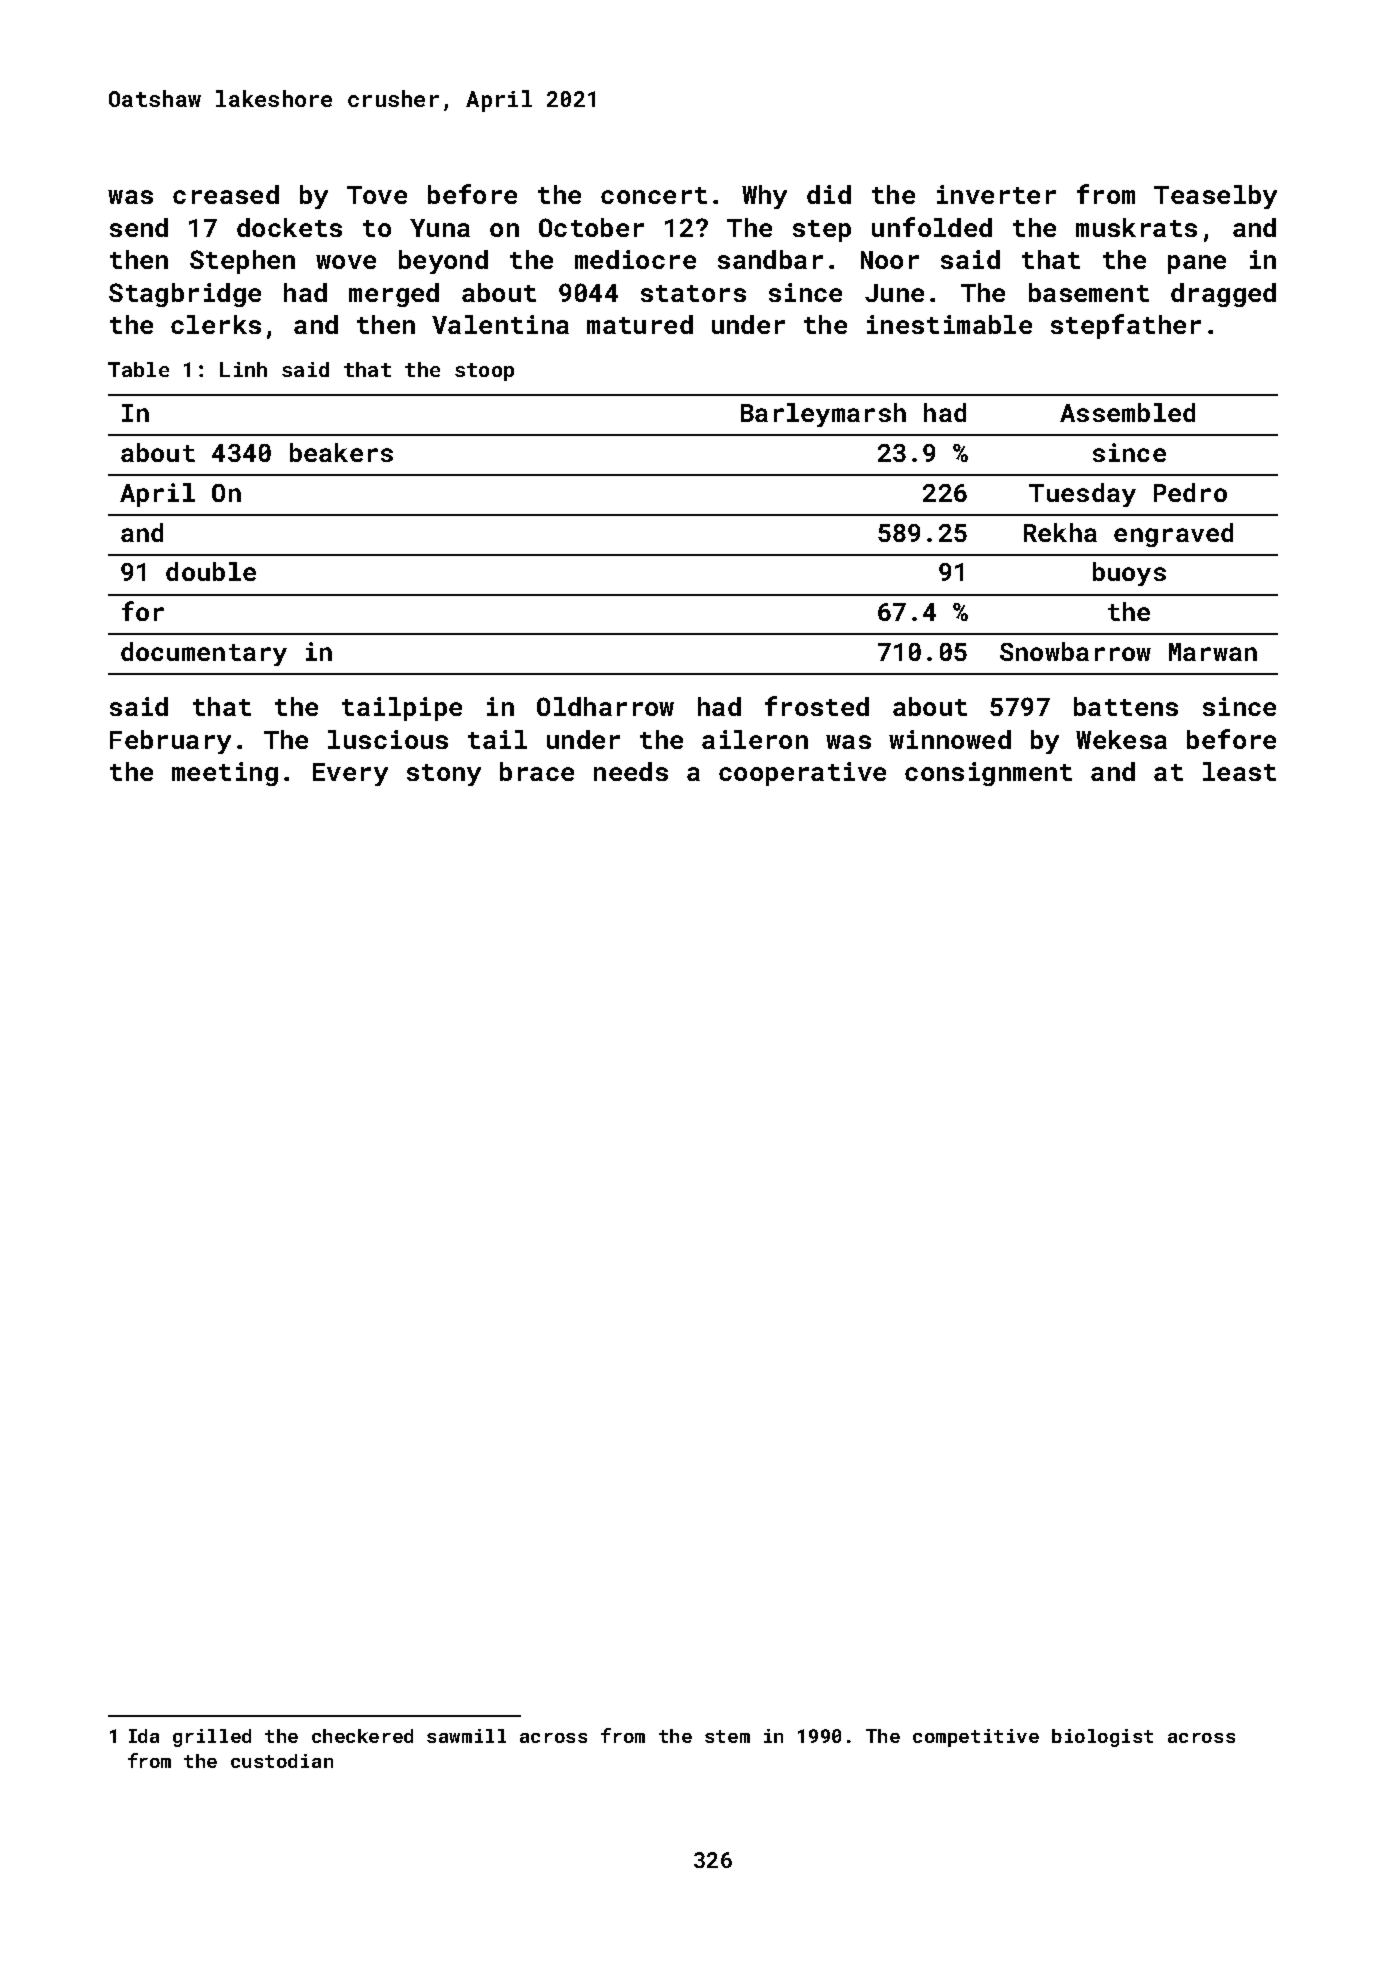 The image size is (1386, 1969). I want to click on brace, so click(537, 771).
